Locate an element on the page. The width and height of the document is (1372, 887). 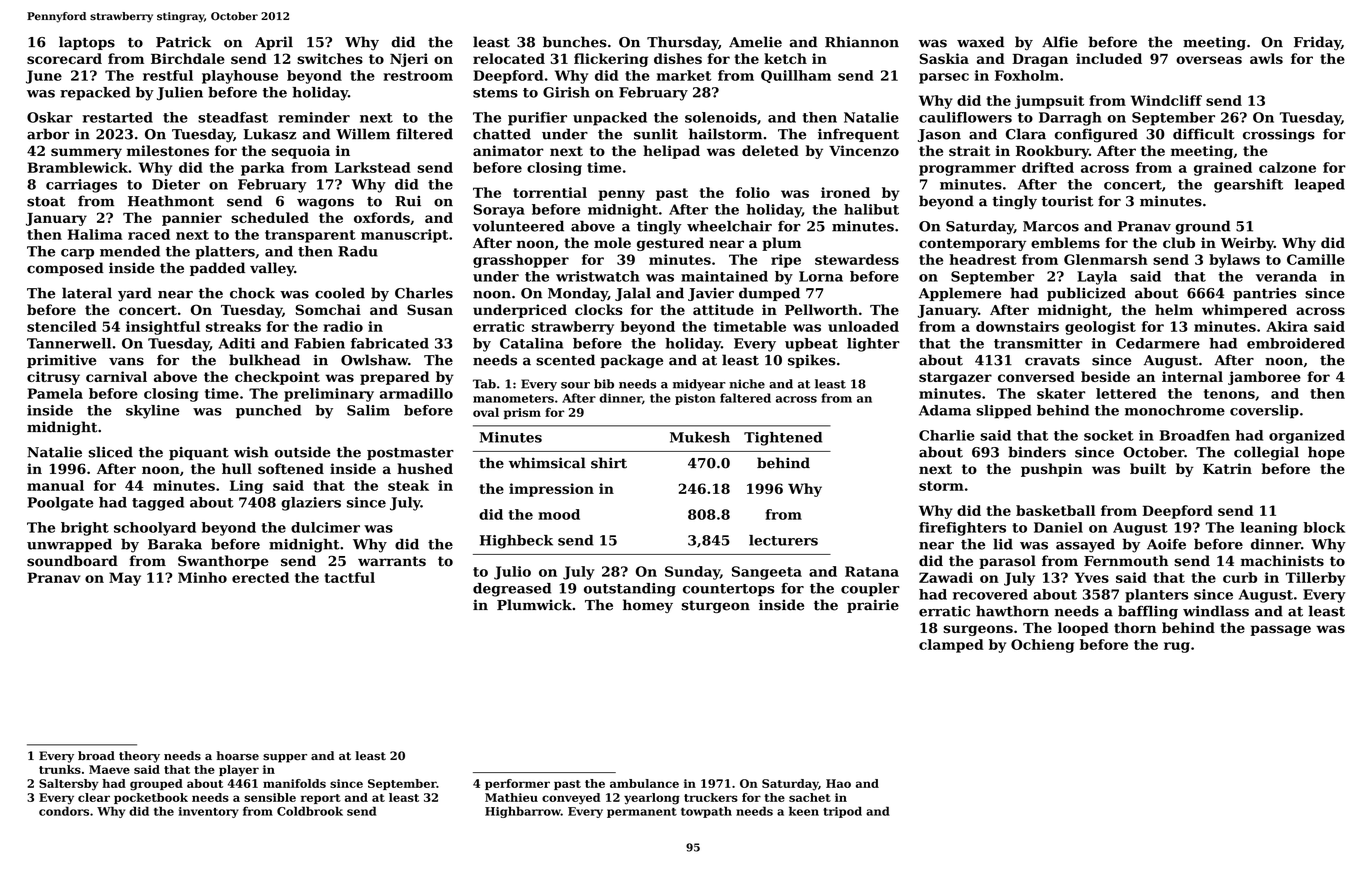
built is located at coordinates (1148, 468).
